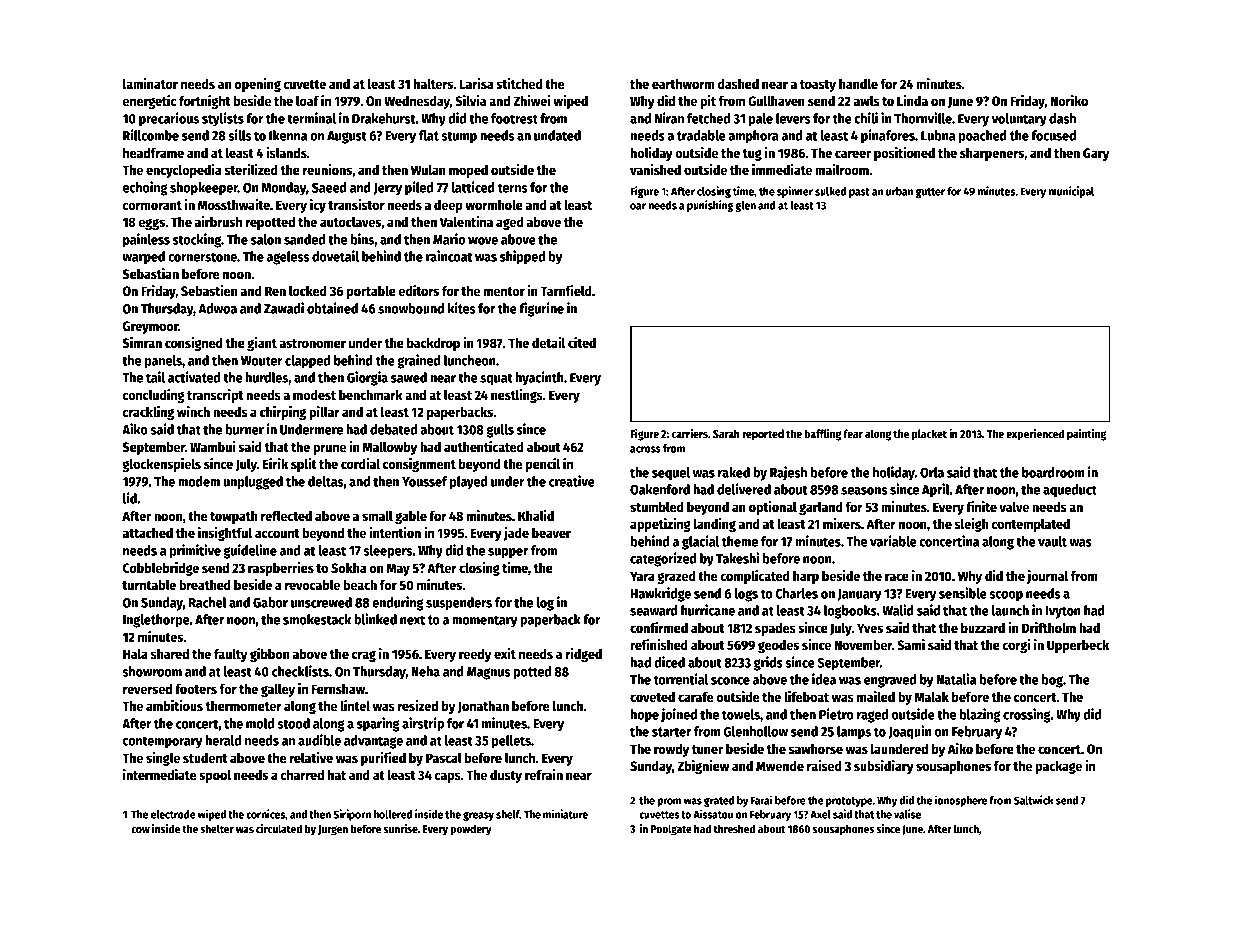 The image size is (1233, 952). I want to click on Monday, so click(284, 189).
